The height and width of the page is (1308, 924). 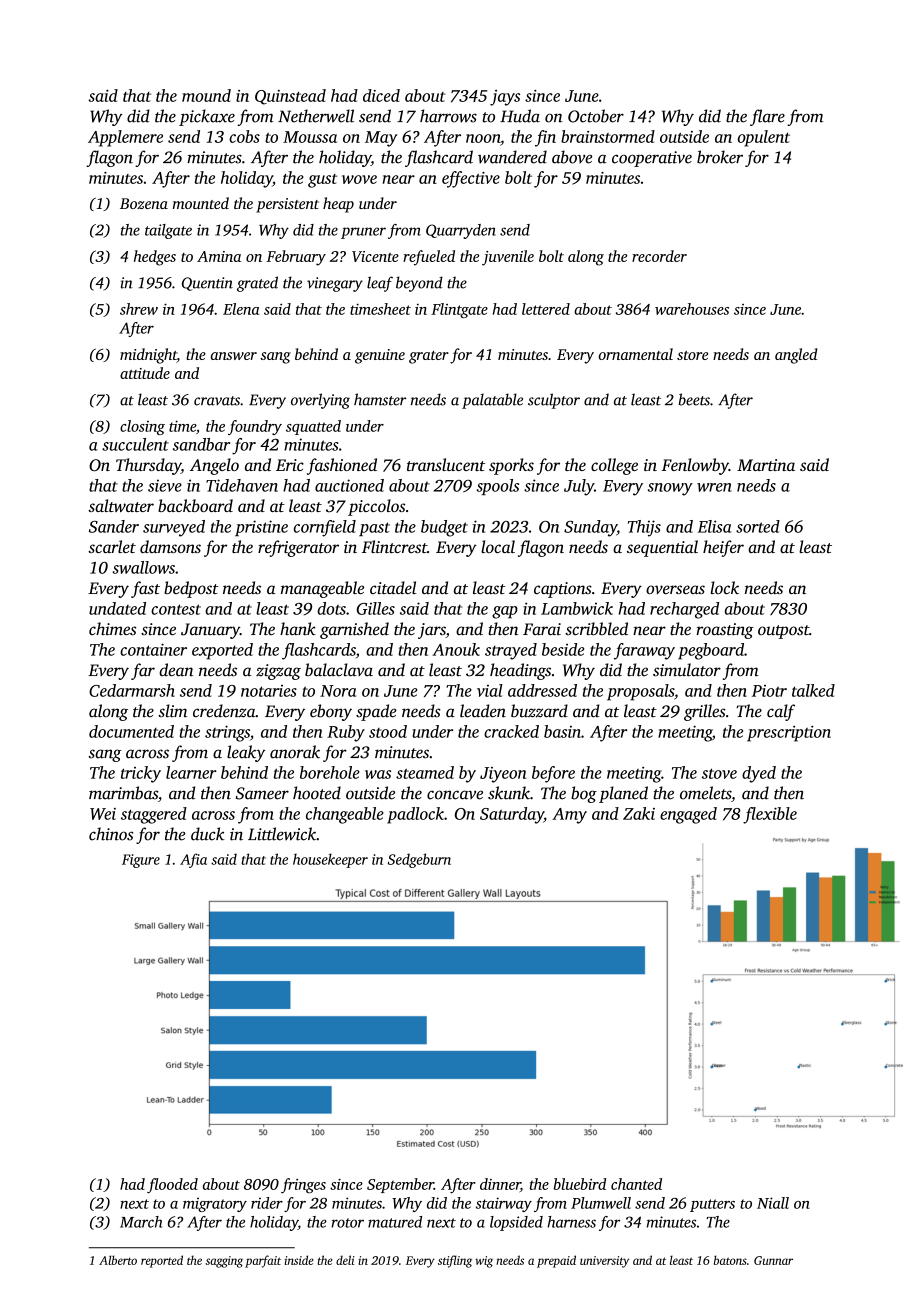 What do you see at coordinates (224, 1262) in the page?
I see `sagging` at bounding box center [224, 1262].
